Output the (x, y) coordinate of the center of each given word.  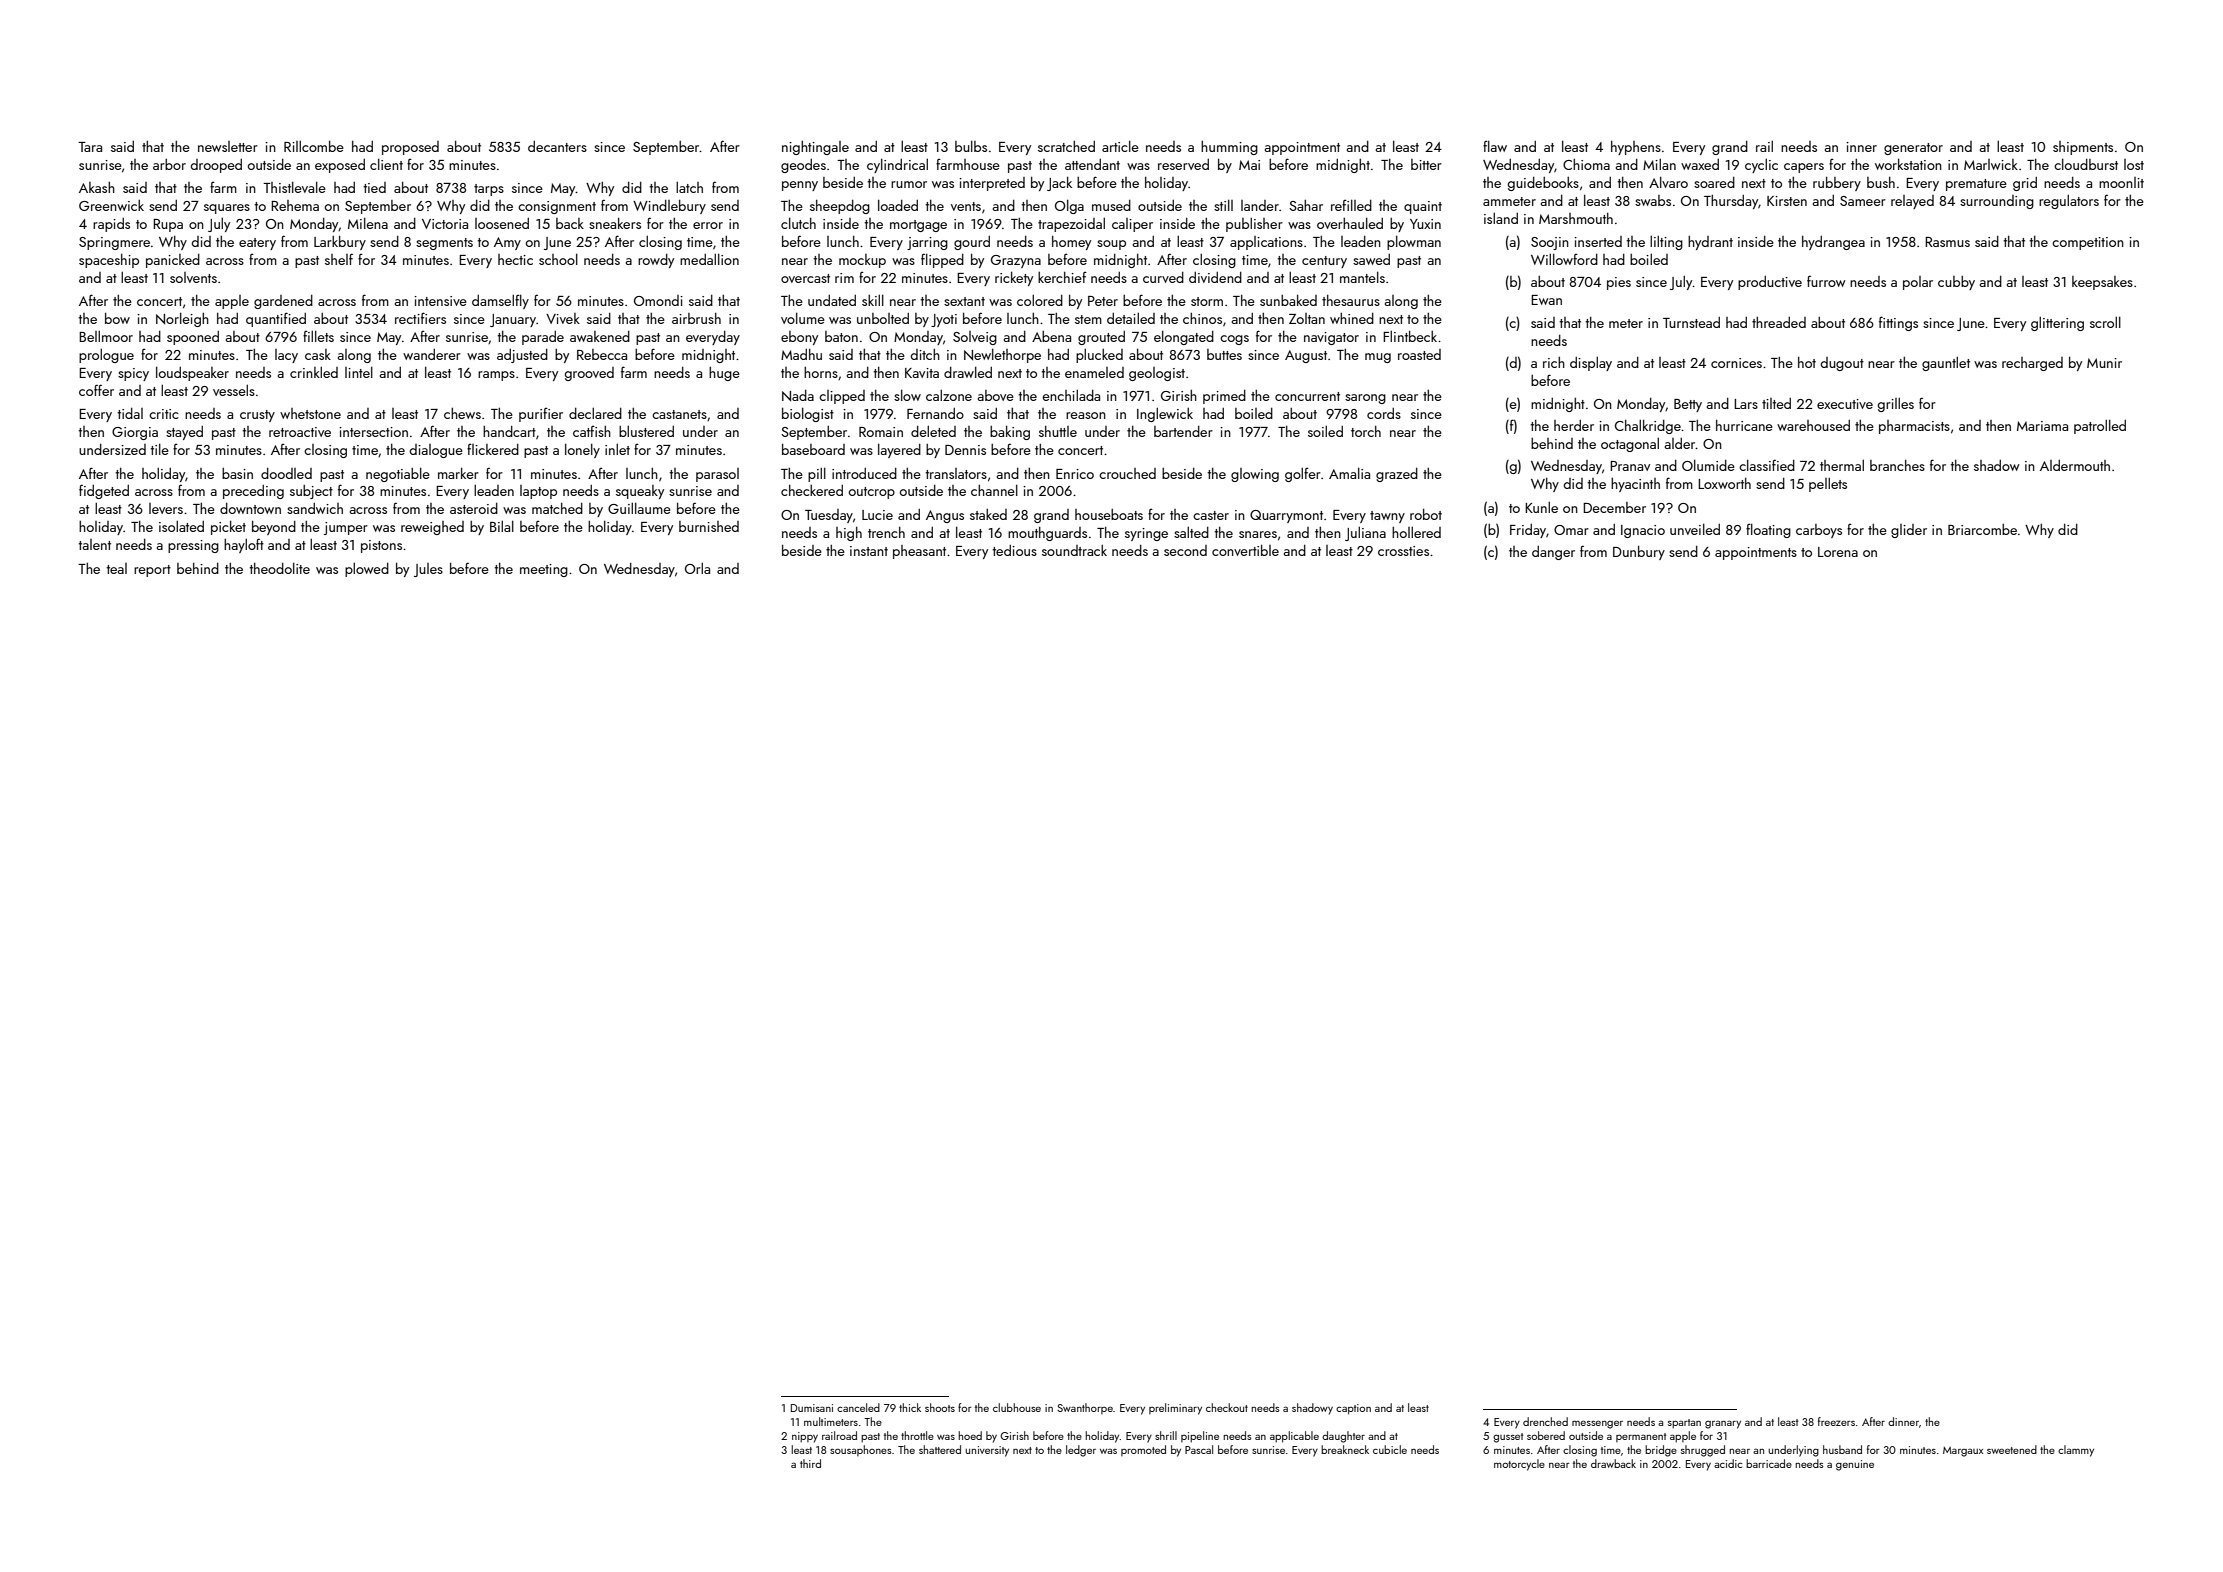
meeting (544, 570)
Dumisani (812, 1408)
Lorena (1838, 552)
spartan (1684, 1424)
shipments (2083, 148)
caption (1353, 1409)
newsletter (228, 146)
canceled (858, 1407)
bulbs (971, 146)
